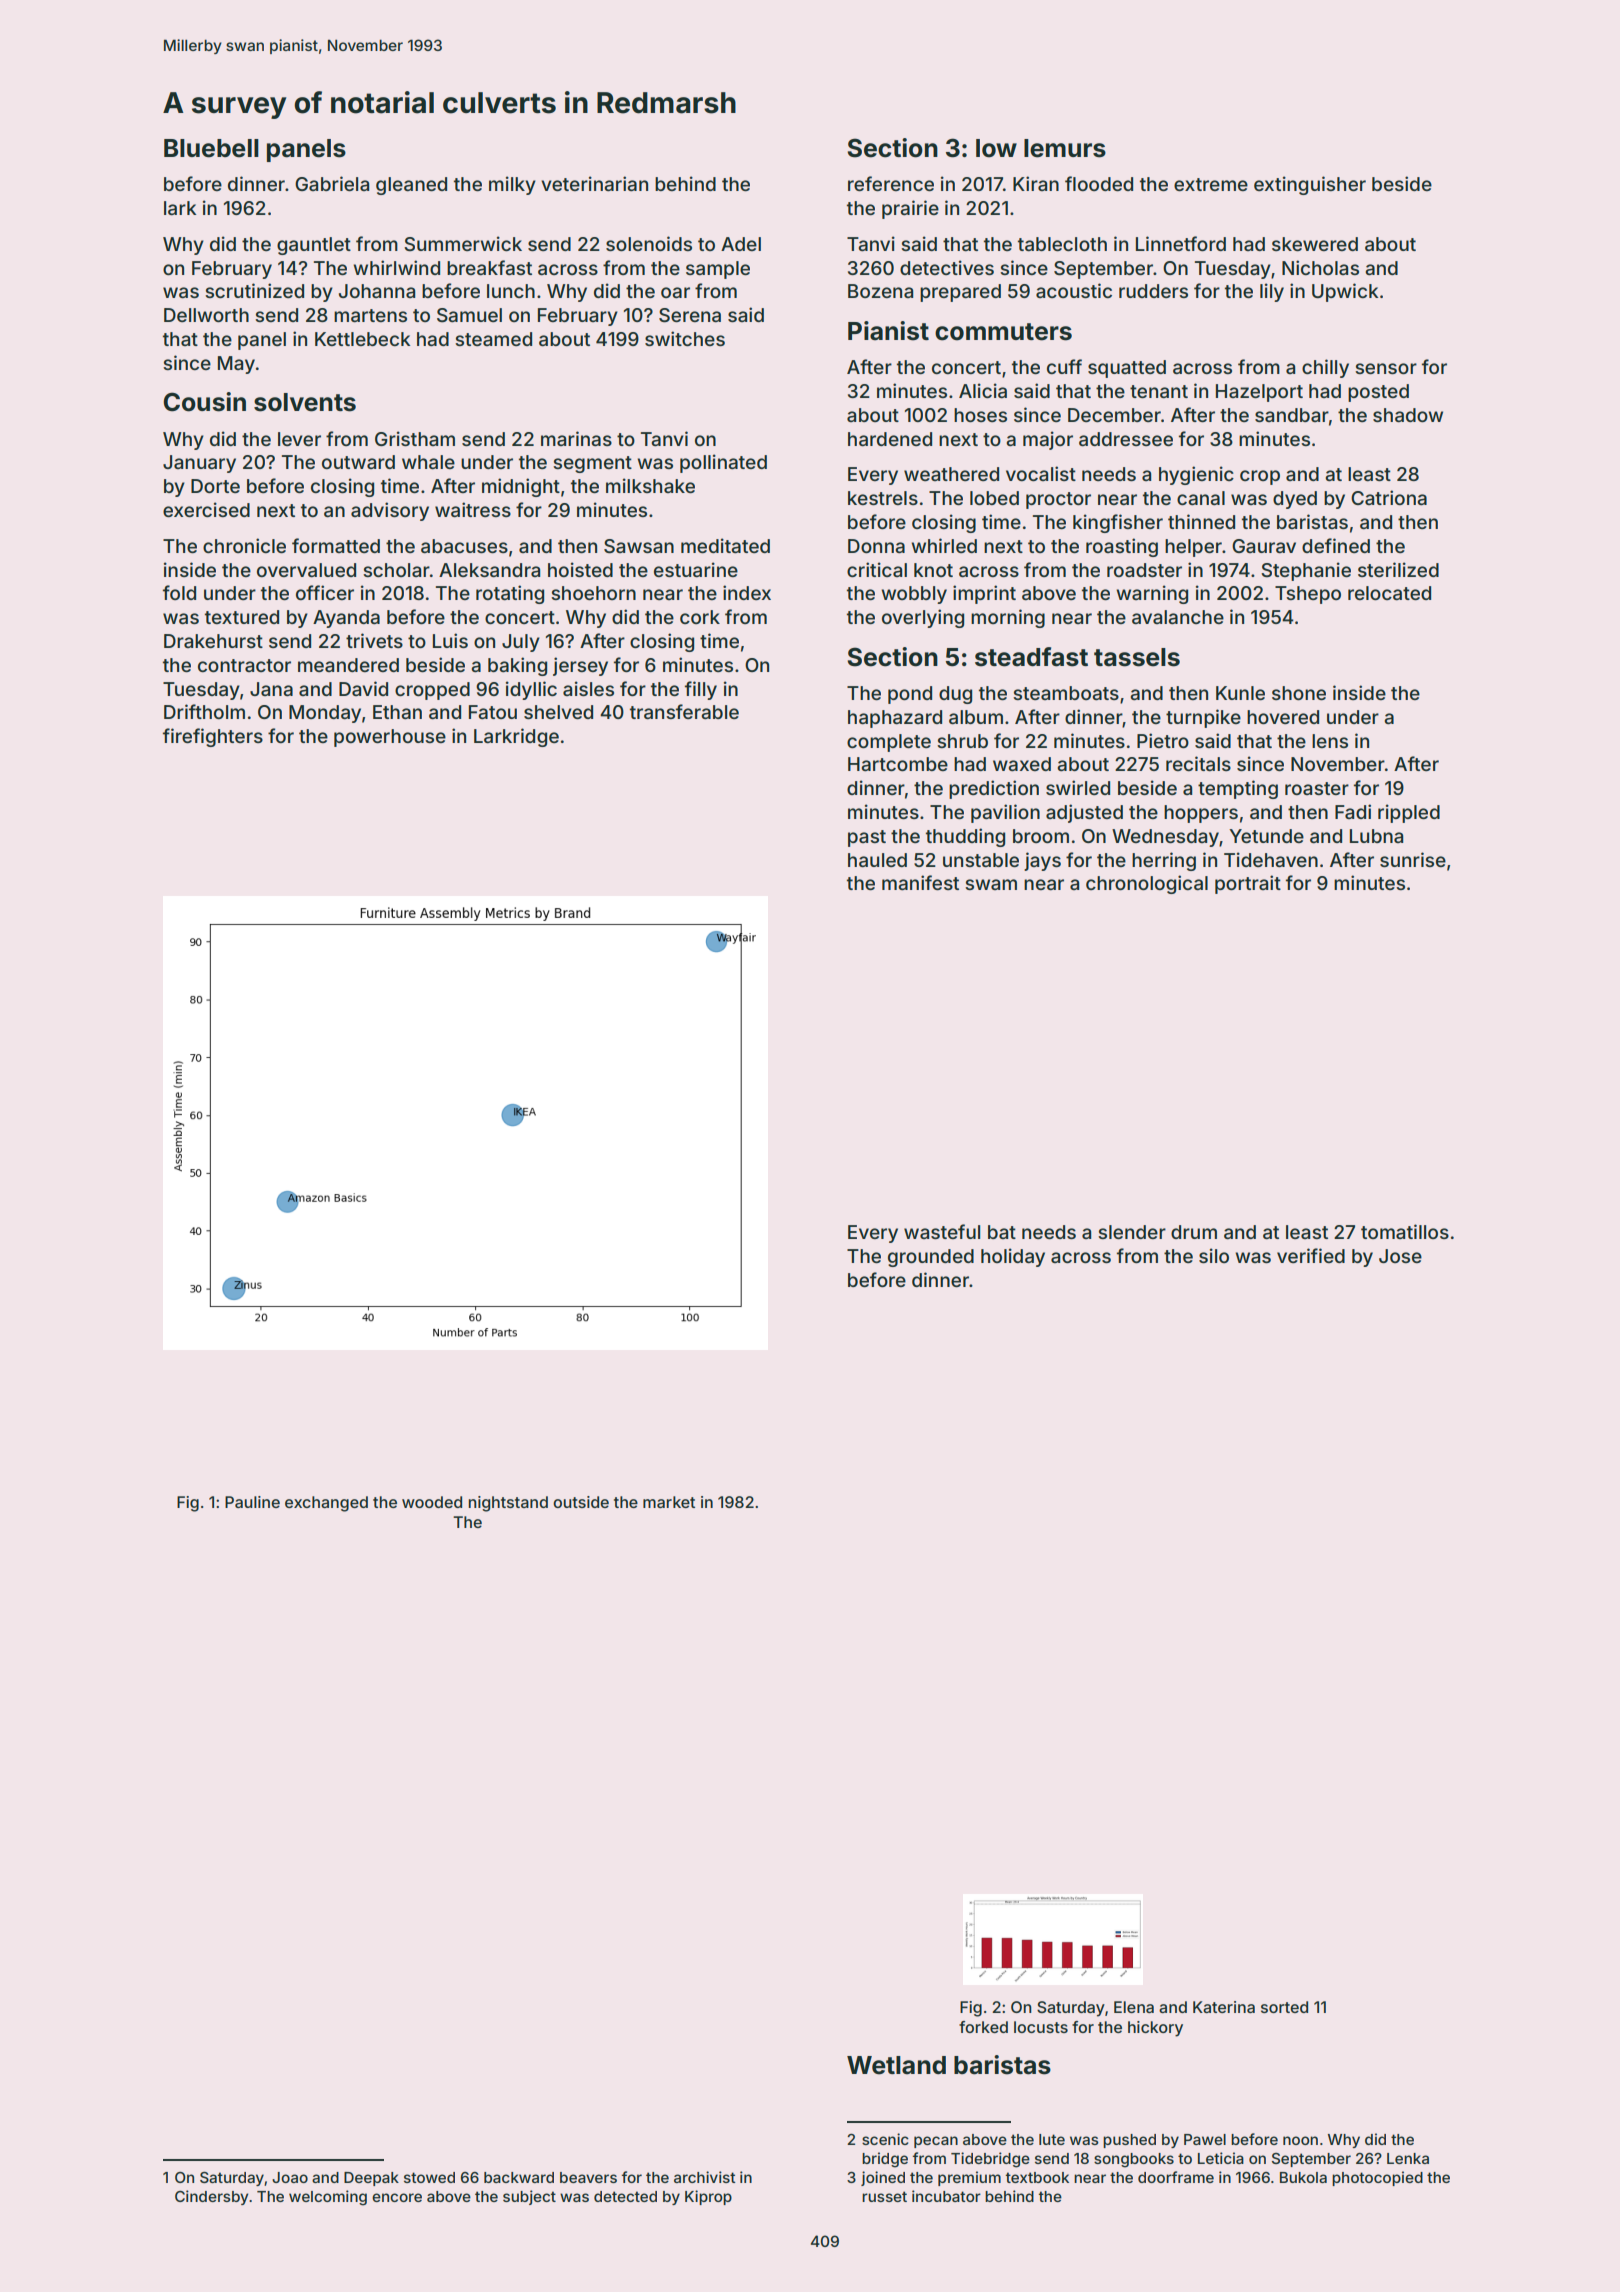 This page has height=2292, width=1620. What do you see at coordinates (396, 570) in the page?
I see `scholar` at bounding box center [396, 570].
